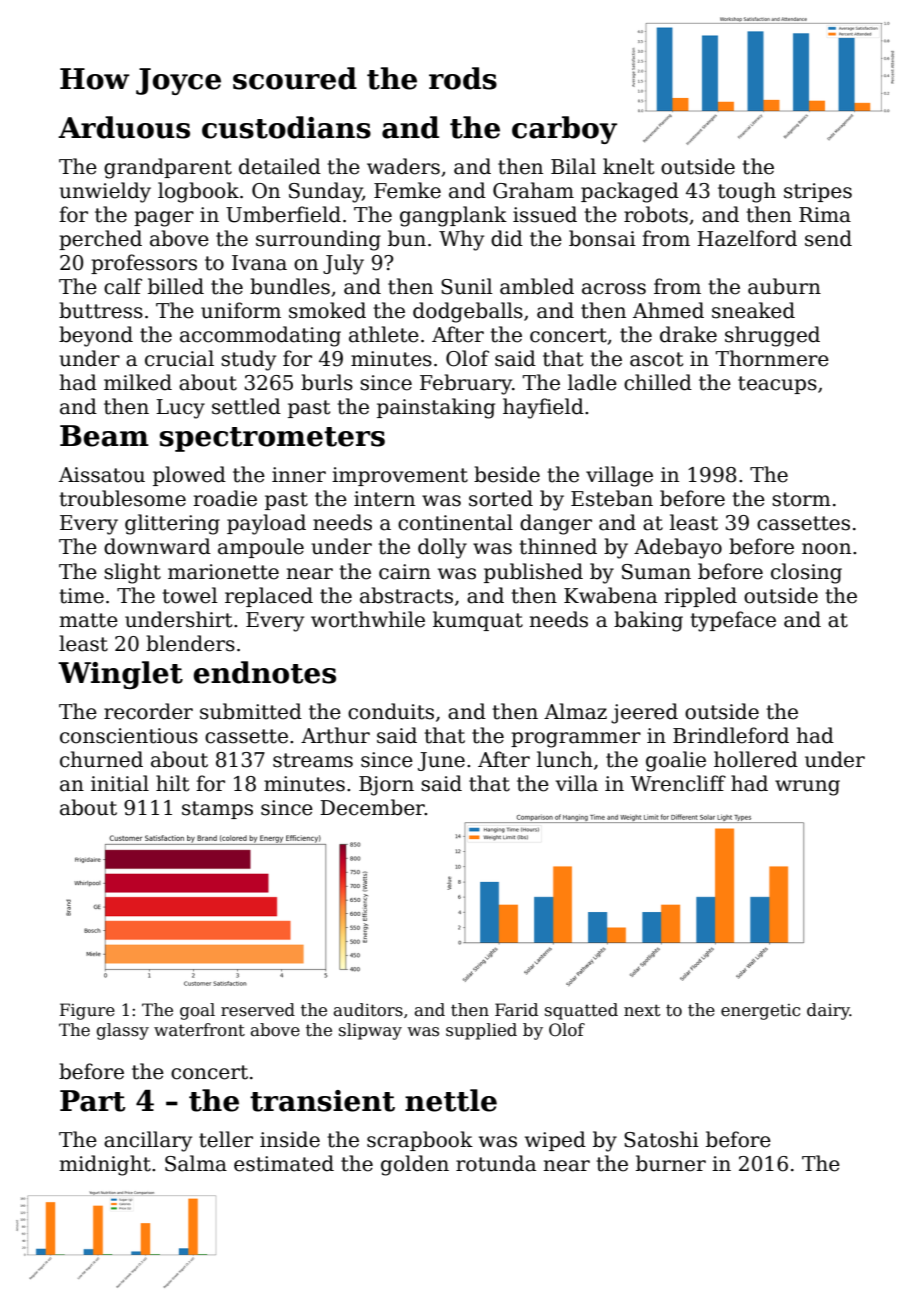  Describe the element at coordinates (157, 546) in the image. I see `downward` at that location.
